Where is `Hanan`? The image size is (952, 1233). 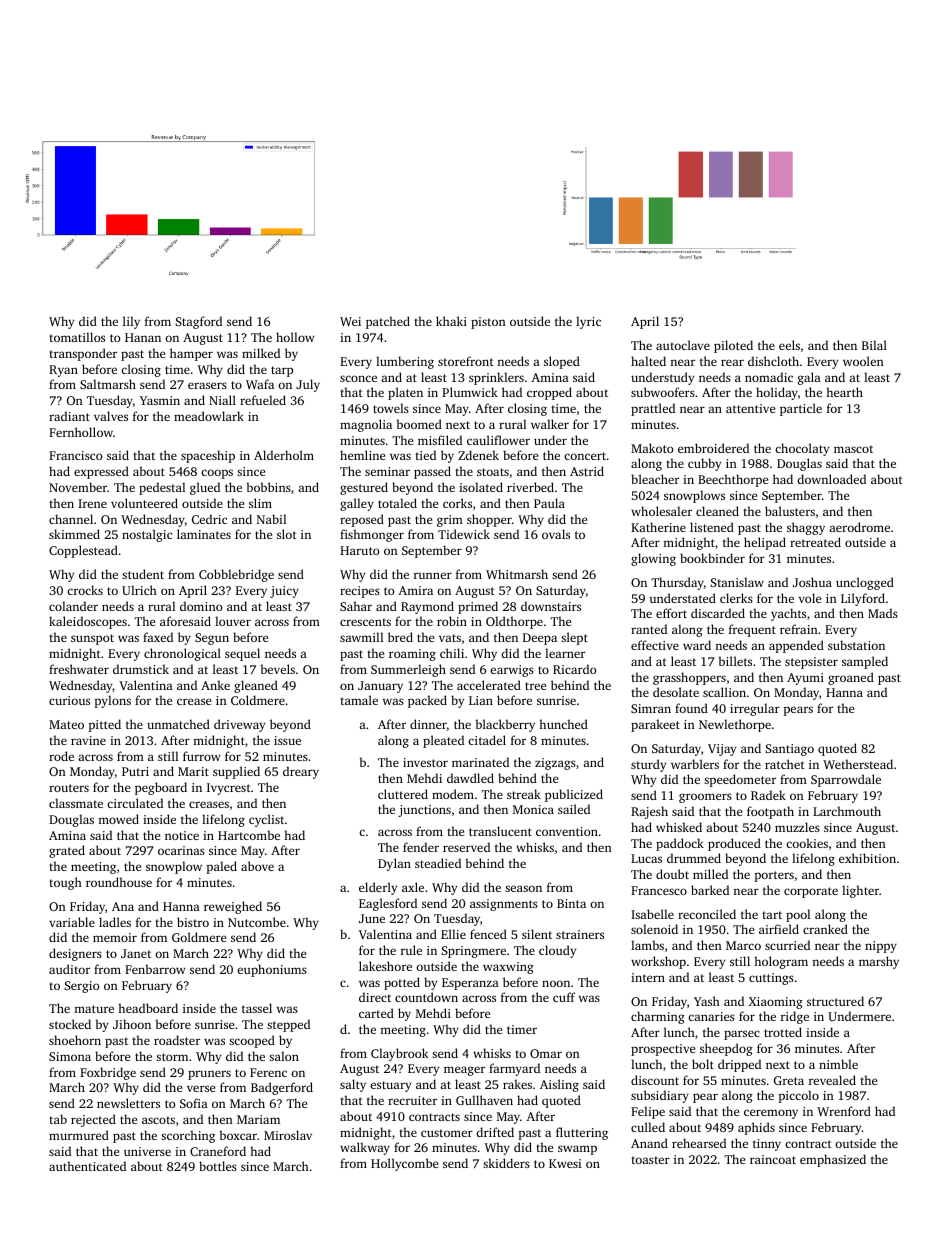 Hanan is located at coordinates (143, 337).
